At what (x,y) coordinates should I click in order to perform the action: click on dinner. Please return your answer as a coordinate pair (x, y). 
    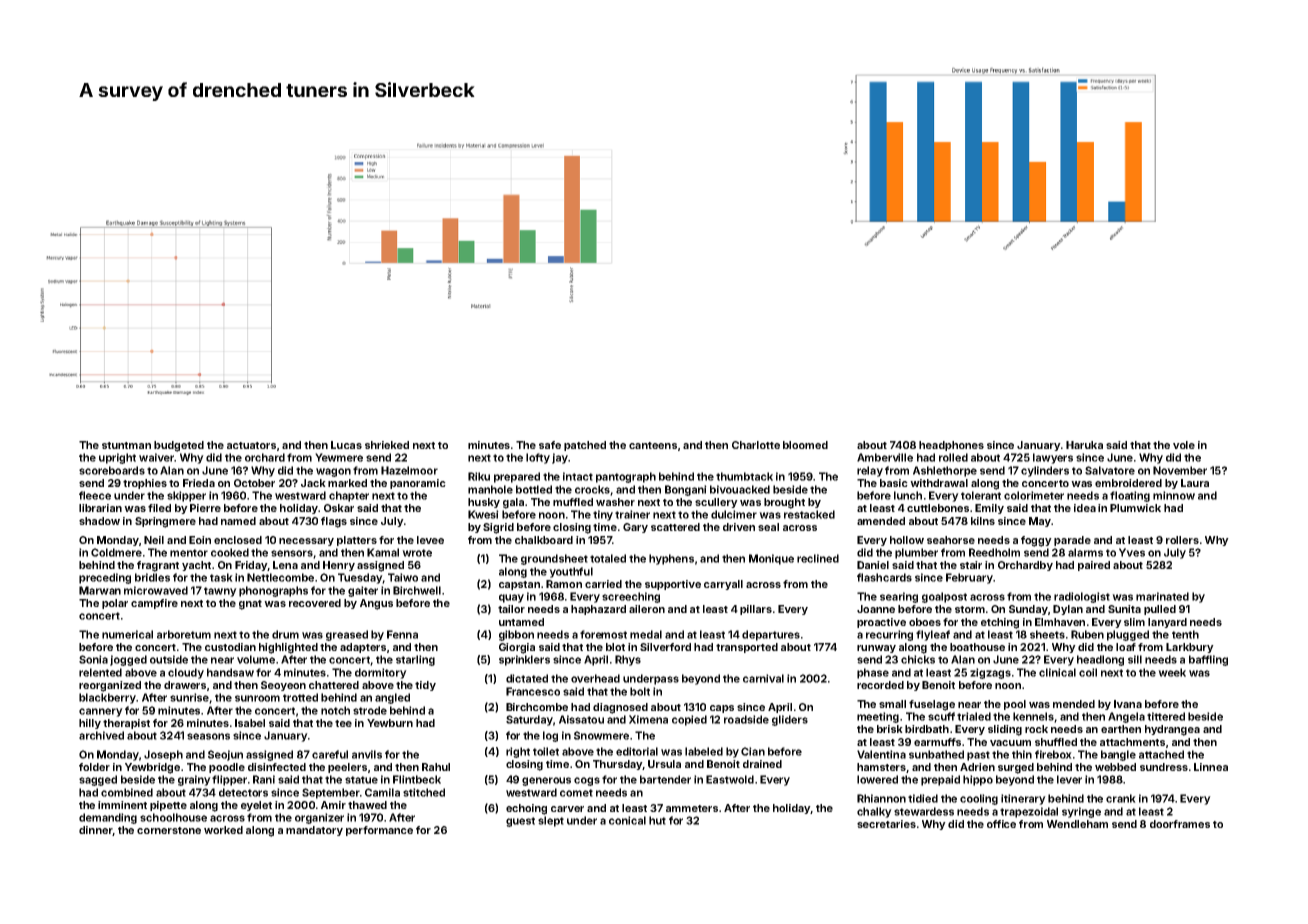
    Looking at the image, I should click on (96, 831).
